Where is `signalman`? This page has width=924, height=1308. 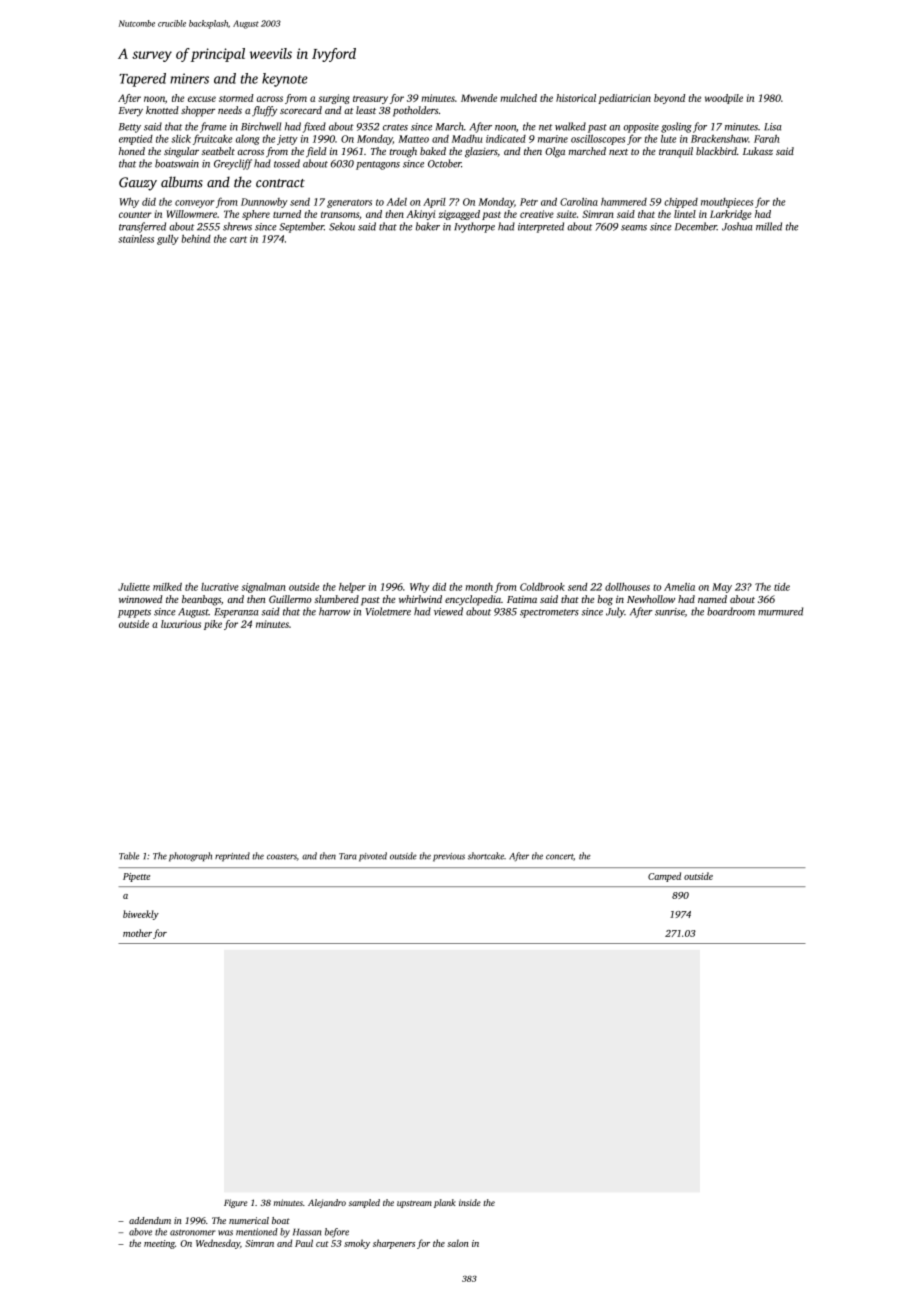 signalman is located at coordinates (263, 588).
